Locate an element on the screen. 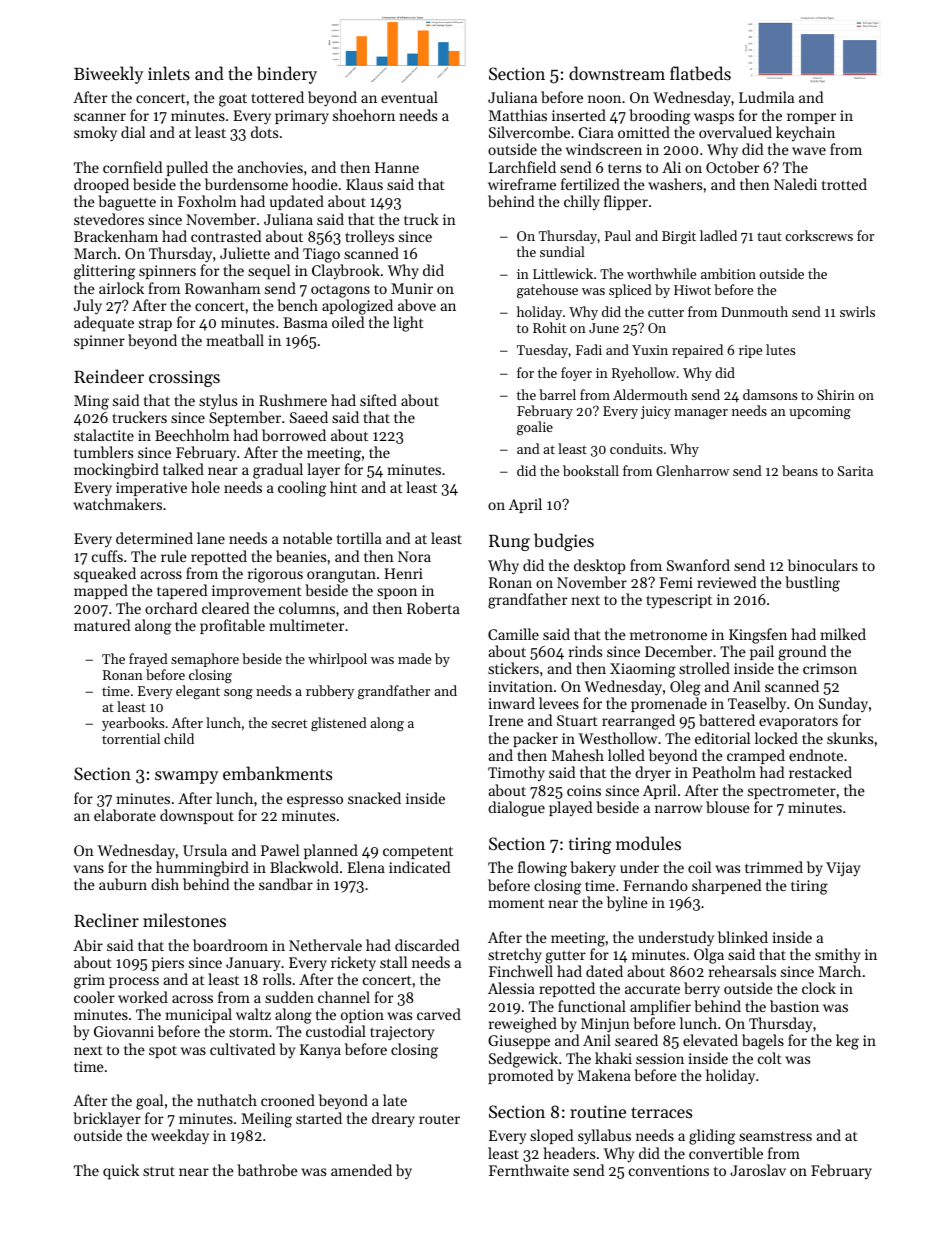  bathrobe is located at coordinates (267, 1170).
